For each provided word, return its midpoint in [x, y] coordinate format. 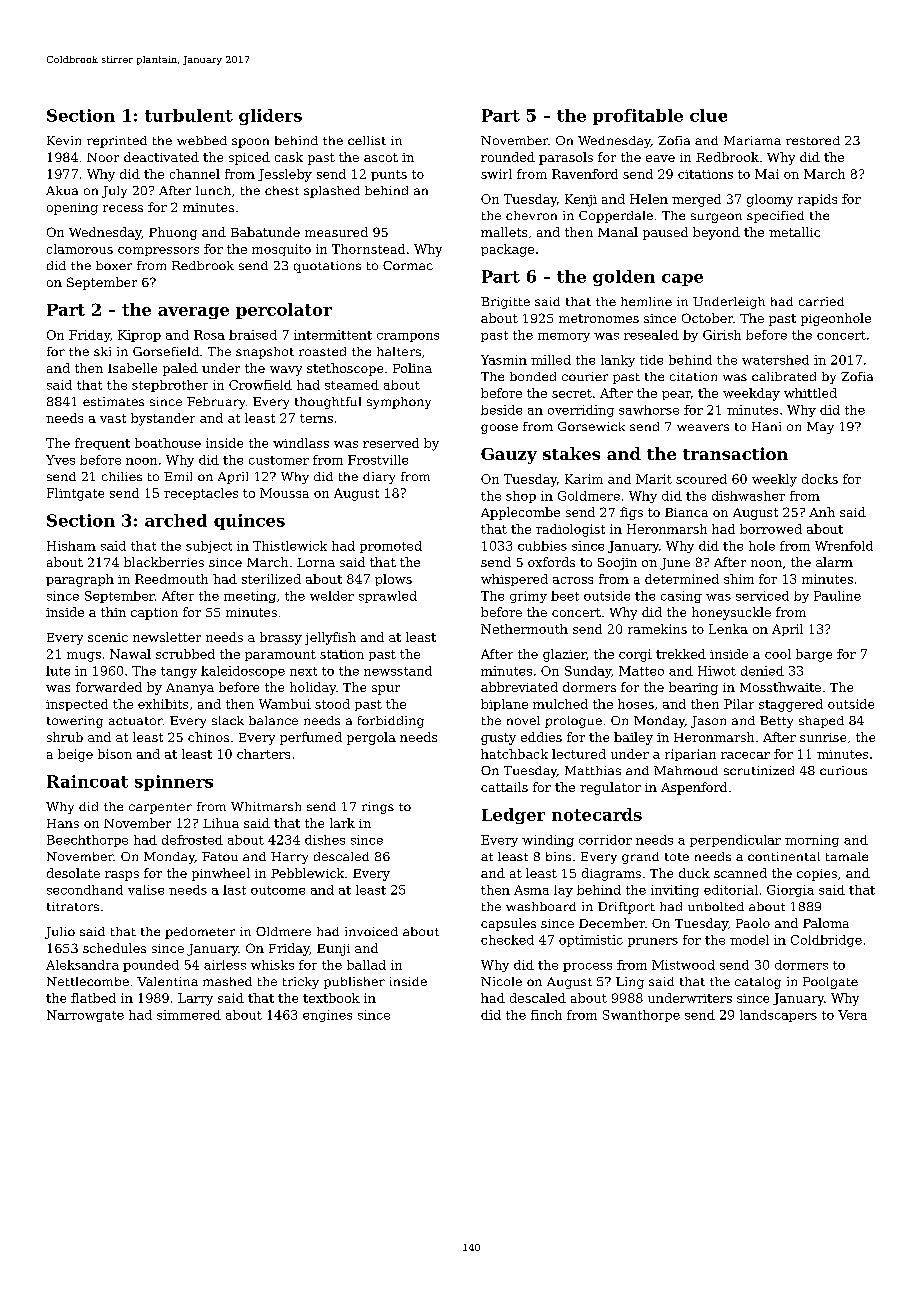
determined [682, 579]
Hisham [71, 546]
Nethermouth [524, 629]
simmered [189, 1015]
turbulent [189, 115]
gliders [270, 117]
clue [708, 115]
